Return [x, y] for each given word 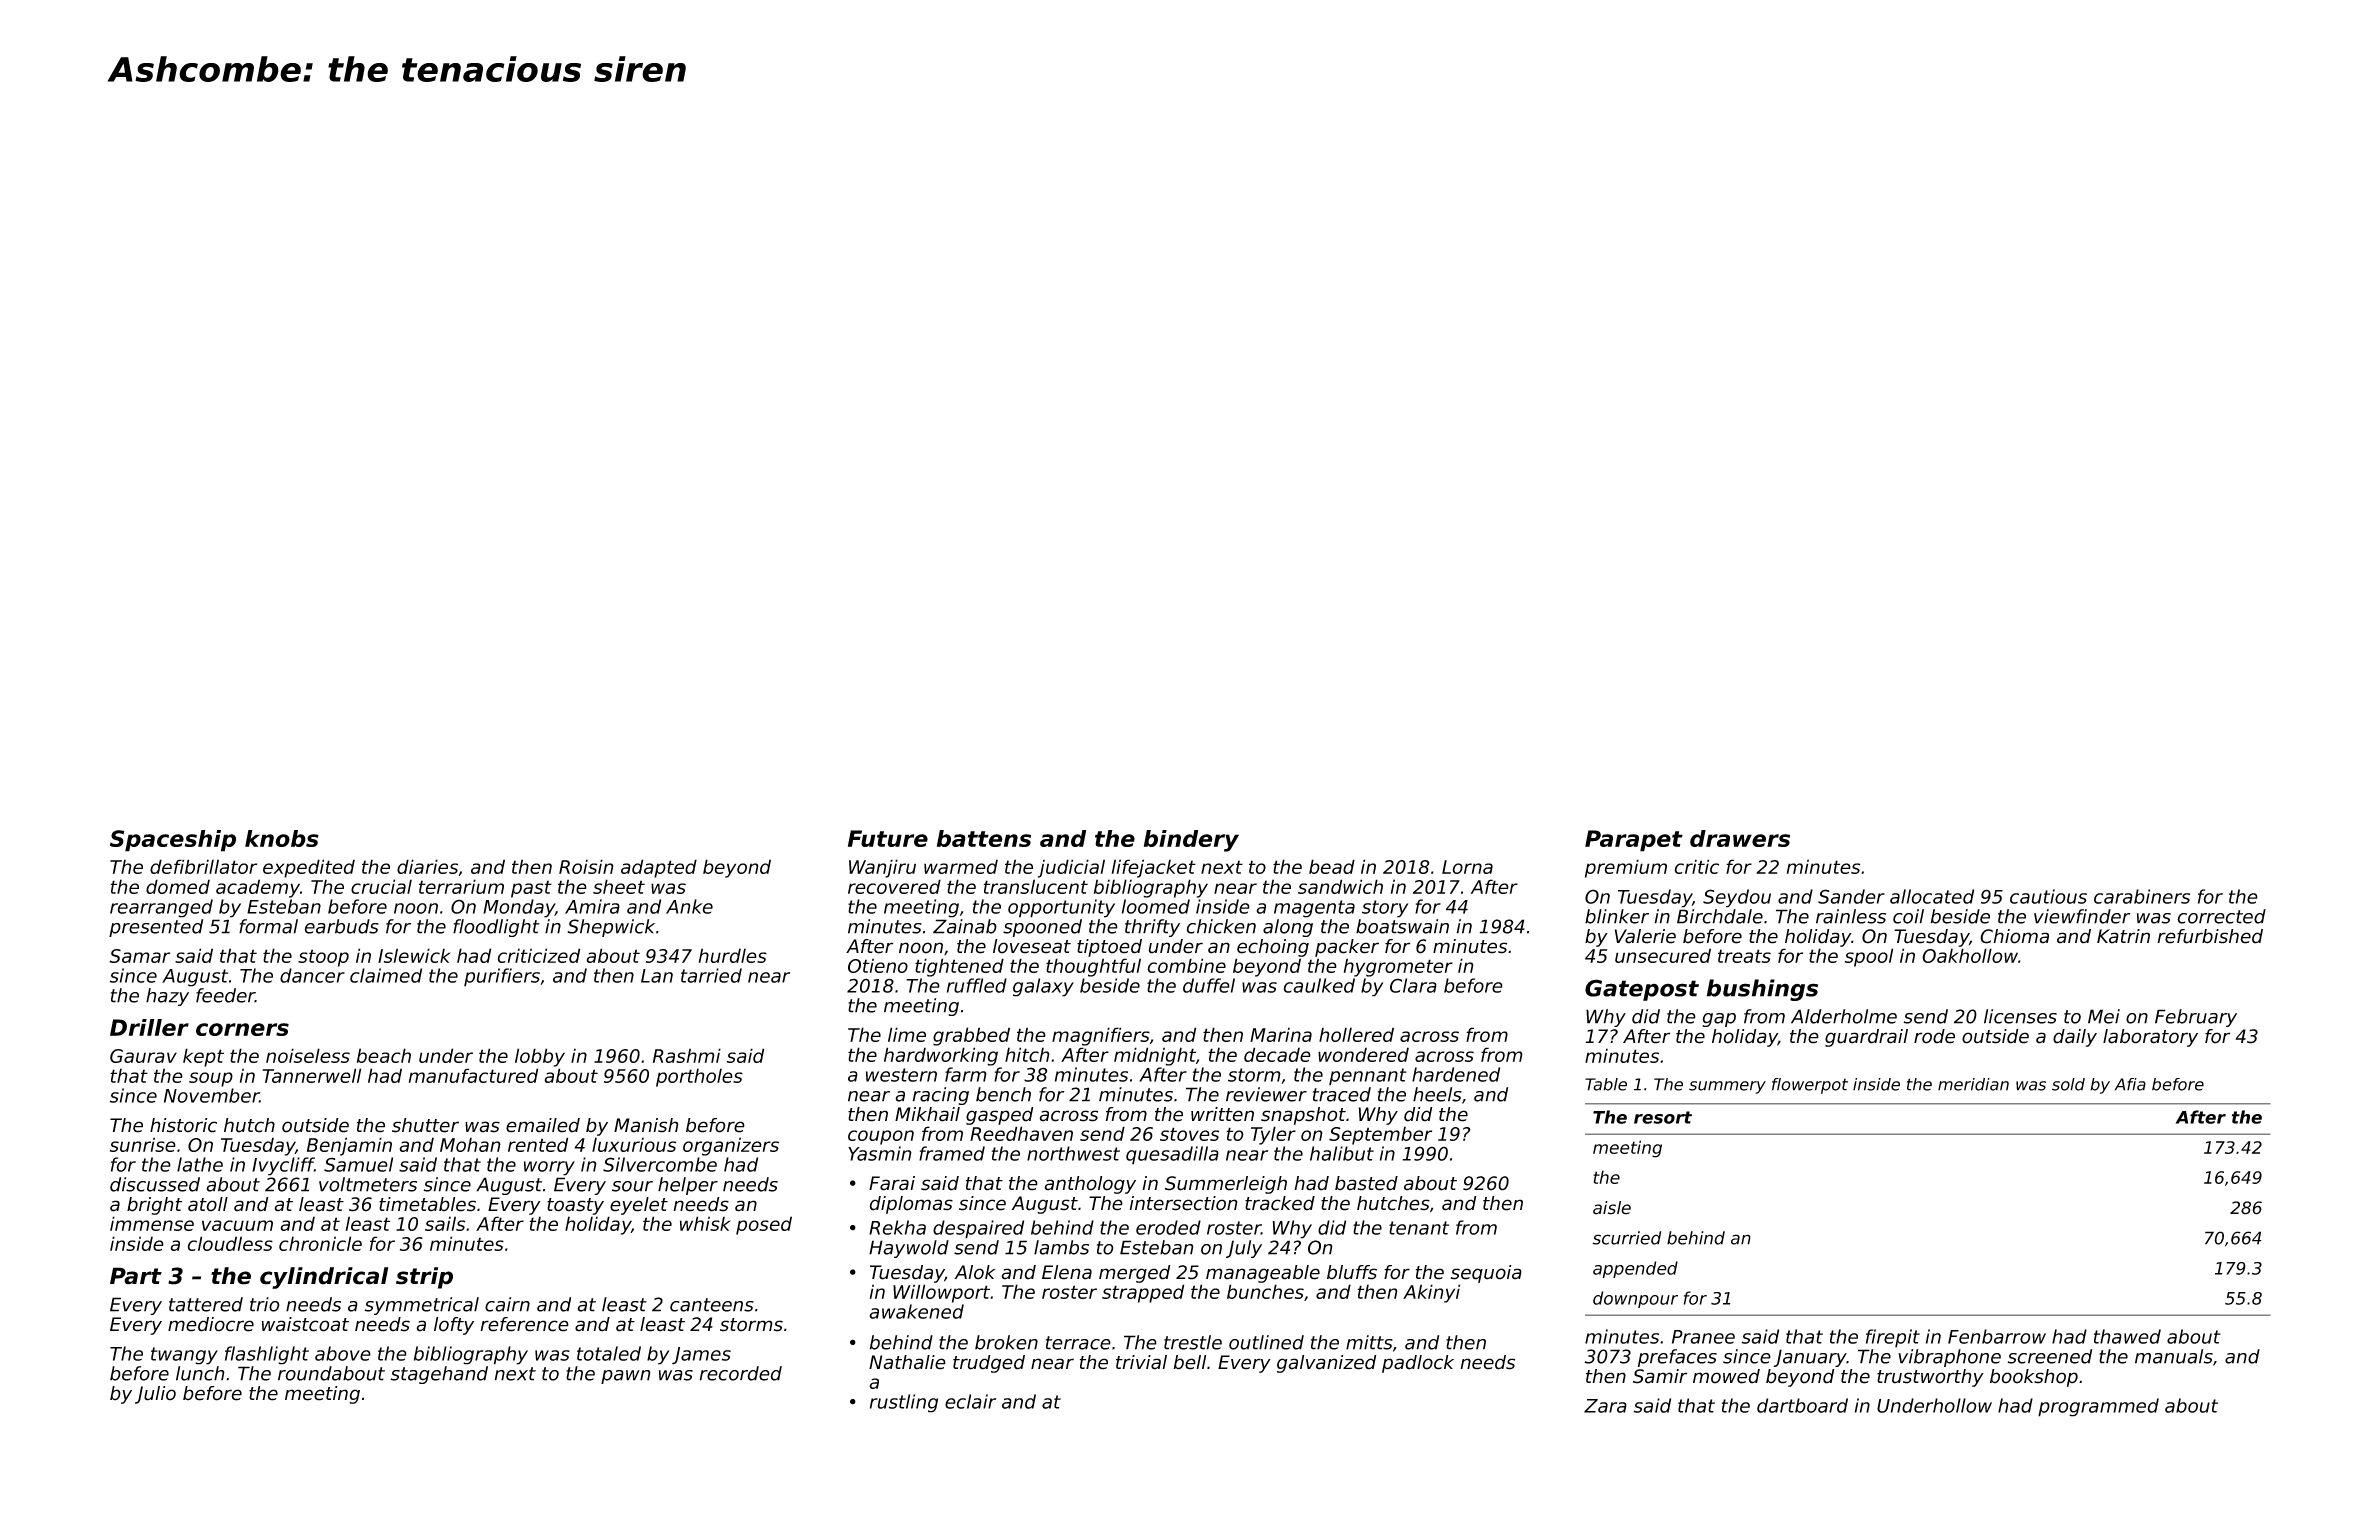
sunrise [143, 1144]
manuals [2174, 1356]
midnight [1155, 1056]
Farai [892, 1183]
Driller [149, 1027]
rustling [904, 1403]
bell [1189, 1362]
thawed [2127, 1336]
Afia [2130, 1084]
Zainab [965, 926]
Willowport [942, 1293]
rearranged [161, 908]
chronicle [320, 1243]
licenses [2020, 1016]
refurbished [2210, 936]
